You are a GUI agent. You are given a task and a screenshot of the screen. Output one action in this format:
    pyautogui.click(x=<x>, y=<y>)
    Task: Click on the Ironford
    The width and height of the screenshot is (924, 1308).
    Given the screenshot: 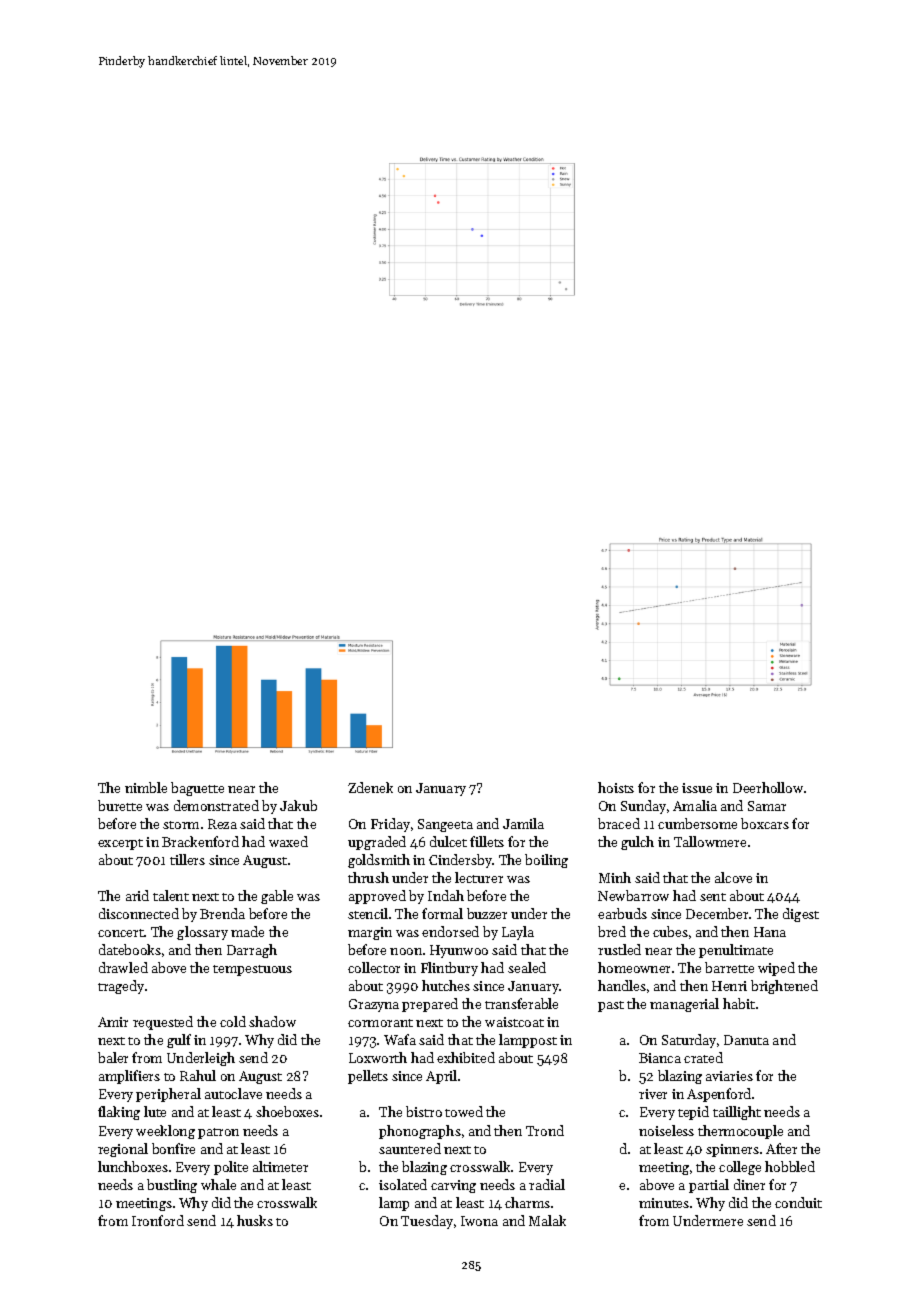 What is the action you would take?
    pyautogui.click(x=158, y=1220)
